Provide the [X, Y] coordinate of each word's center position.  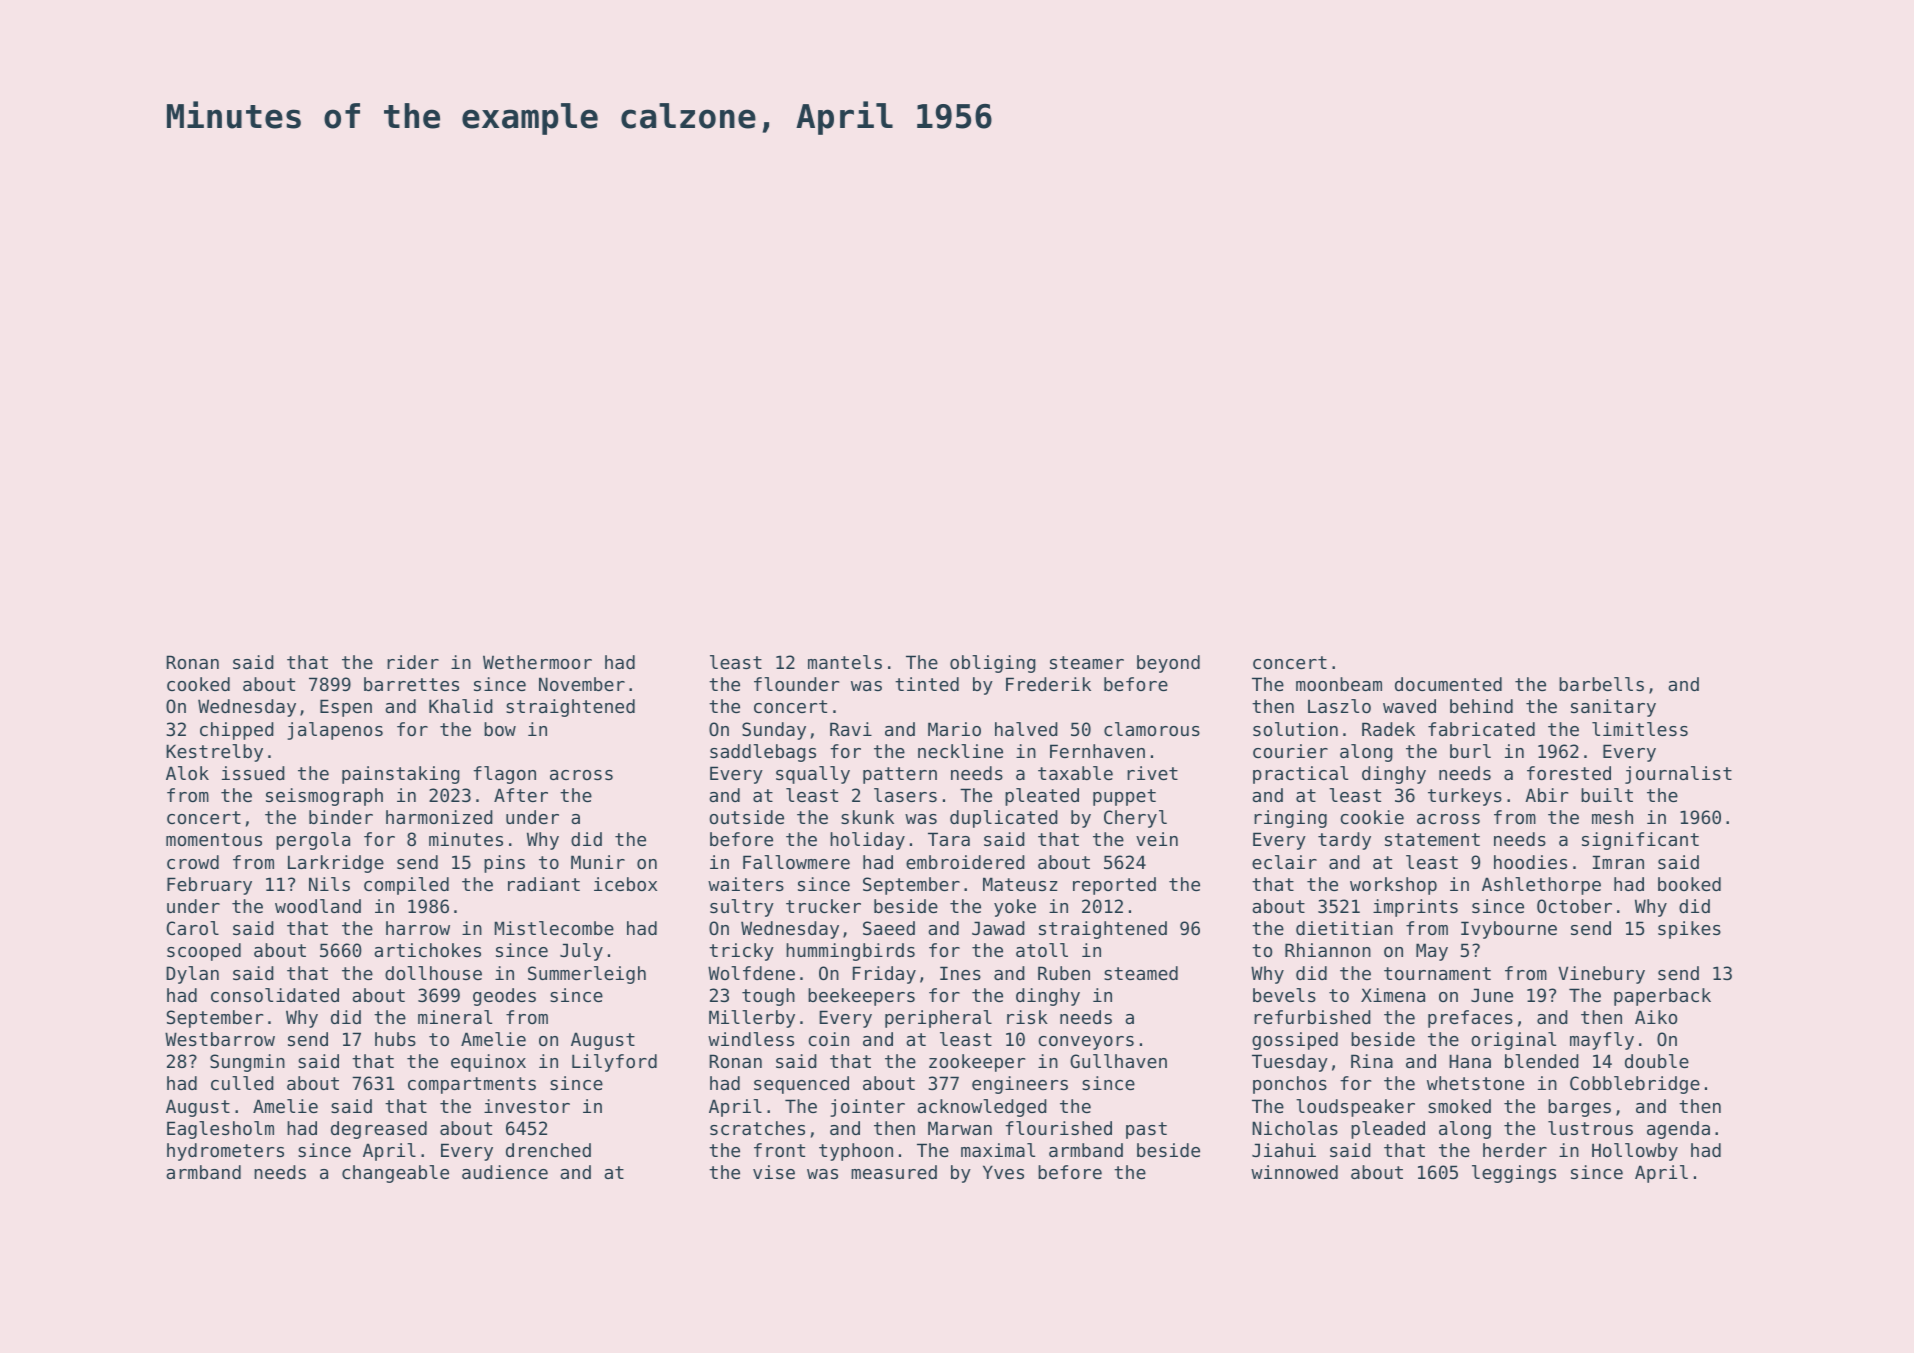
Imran [1618, 862]
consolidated [275, 995]
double [1657, 1061]
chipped [237, 731]
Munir [598, 862]
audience [505, 1172]
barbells [1601, 684]
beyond [1168, 664]
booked [1689, 884]
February [209, 886]
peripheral [938, 1019]
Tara [949, 839]
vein [1157, 839]
